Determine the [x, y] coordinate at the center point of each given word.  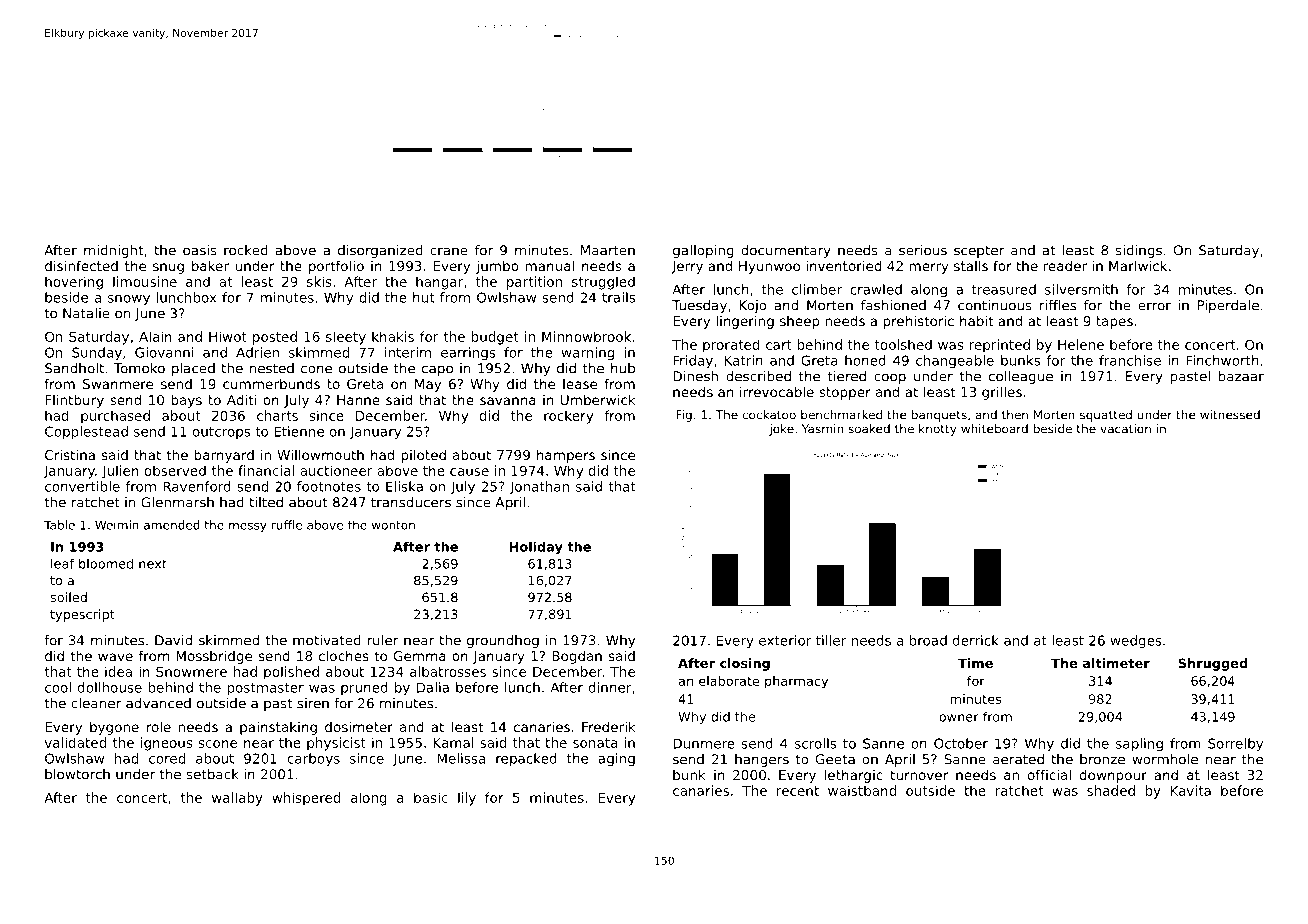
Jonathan [539, 487]
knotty [937, 430]
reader [1065, 265]
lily [467, 799]
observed [175, 470]
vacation [1125, 429]
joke [781, 430]
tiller [831, 640]
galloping [703, 251]
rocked [246, 250]
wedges [1136, 642]
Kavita [1191, 790]
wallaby [237, 799]
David [173, 640]
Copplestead [86, 433]
